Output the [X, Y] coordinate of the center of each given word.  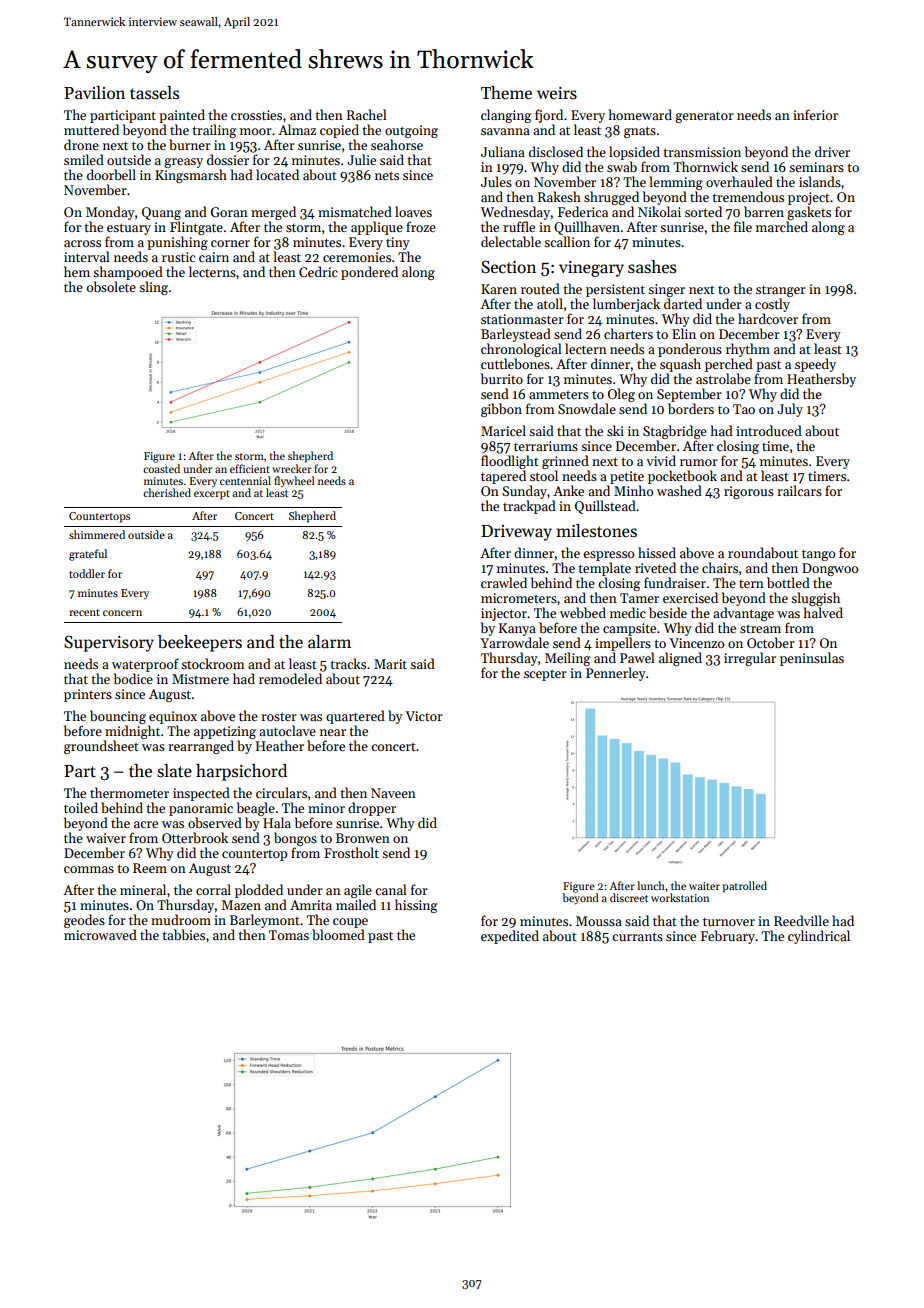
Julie [361, 159]
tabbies [183, 934]
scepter [545, 675]
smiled [84, 159]
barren [764, 211]
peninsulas [812, 659]
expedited [510, 937]
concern [122, 613]
